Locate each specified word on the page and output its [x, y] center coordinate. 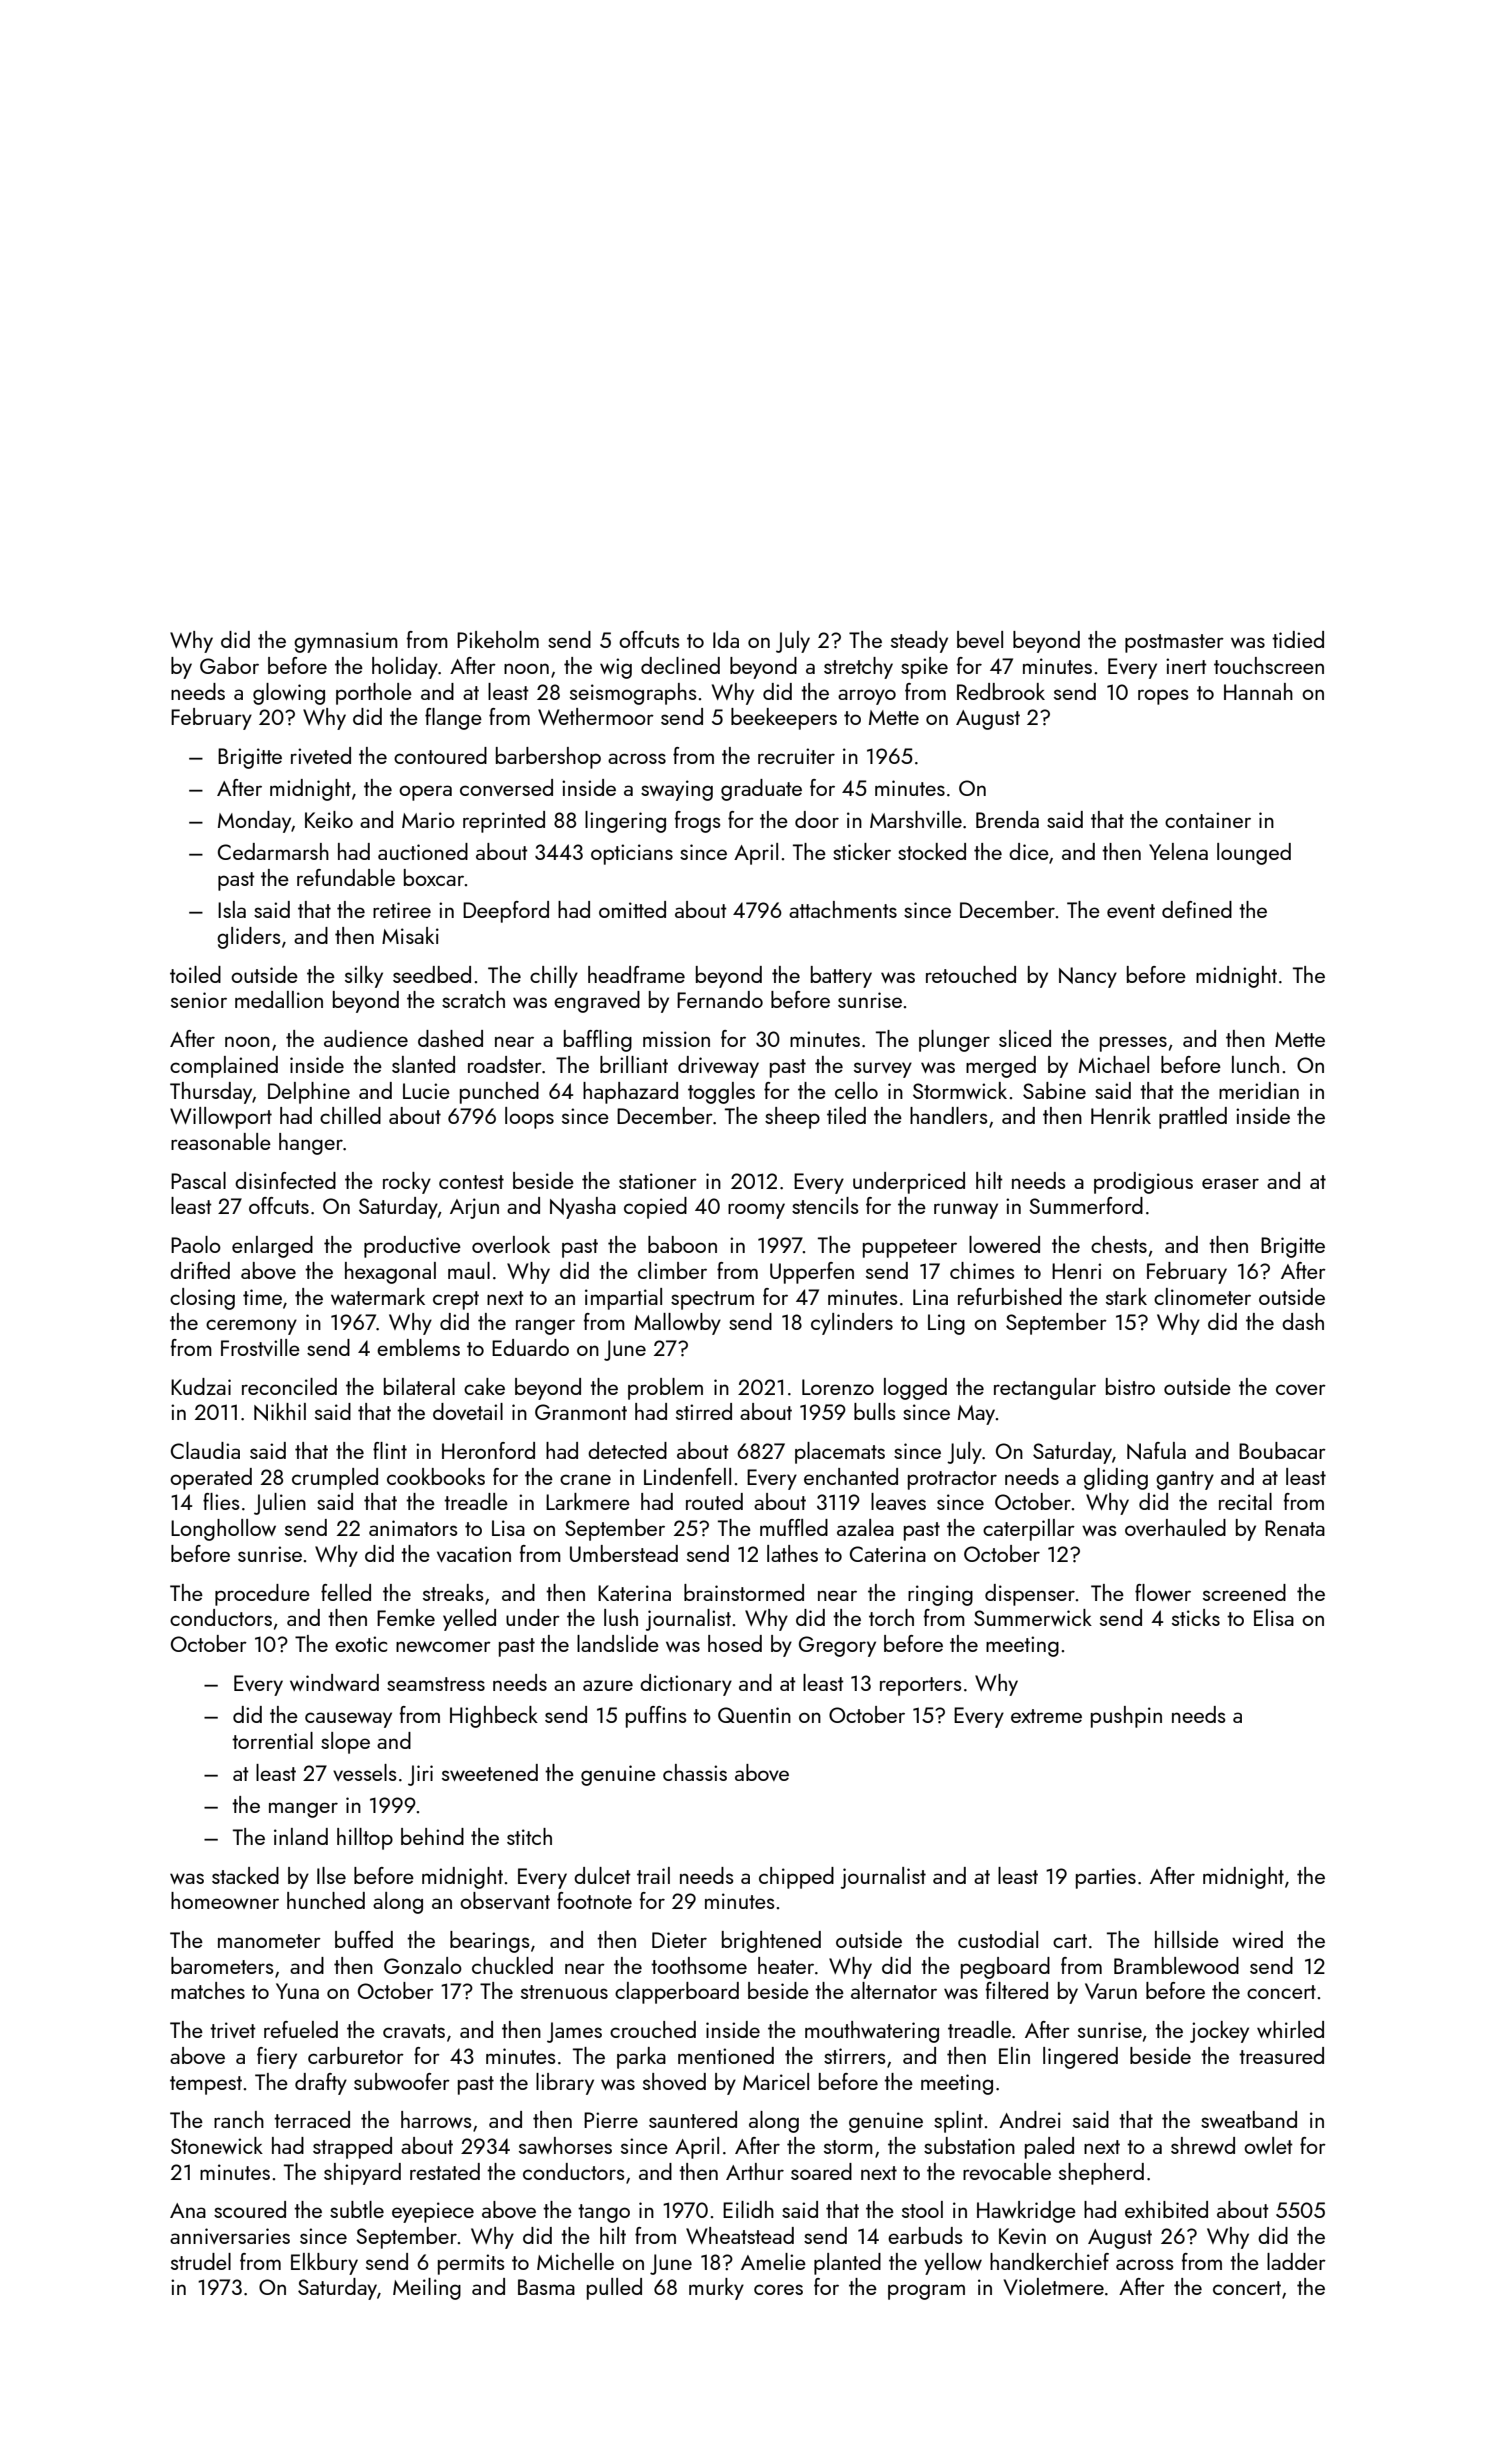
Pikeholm [498, 639]
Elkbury [324, 2264]
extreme [1046, 1716]
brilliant [634, 1064]
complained [224, 1067]
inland [301, 1836]
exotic [361, 1644]
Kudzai [201, 1386]
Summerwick [1033, 1617]
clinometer [1202, 1296]
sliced [1025, 1038]
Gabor [229, 665]
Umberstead [624, 1553]
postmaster [1174, 643]
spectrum [712, 1300]
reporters [920, 1686]
